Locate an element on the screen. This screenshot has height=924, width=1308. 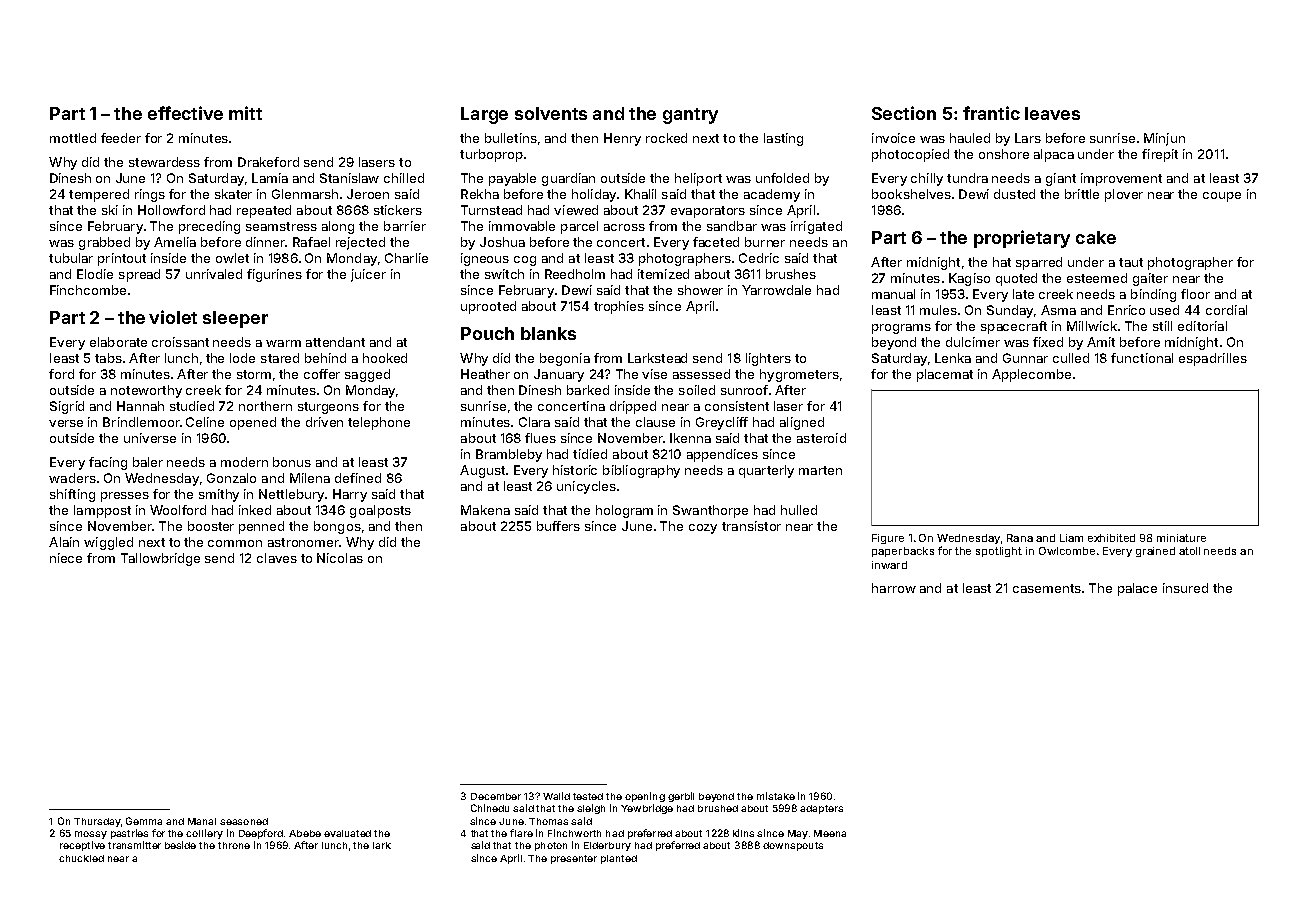
coffer is located at coordinates (322, 374).
